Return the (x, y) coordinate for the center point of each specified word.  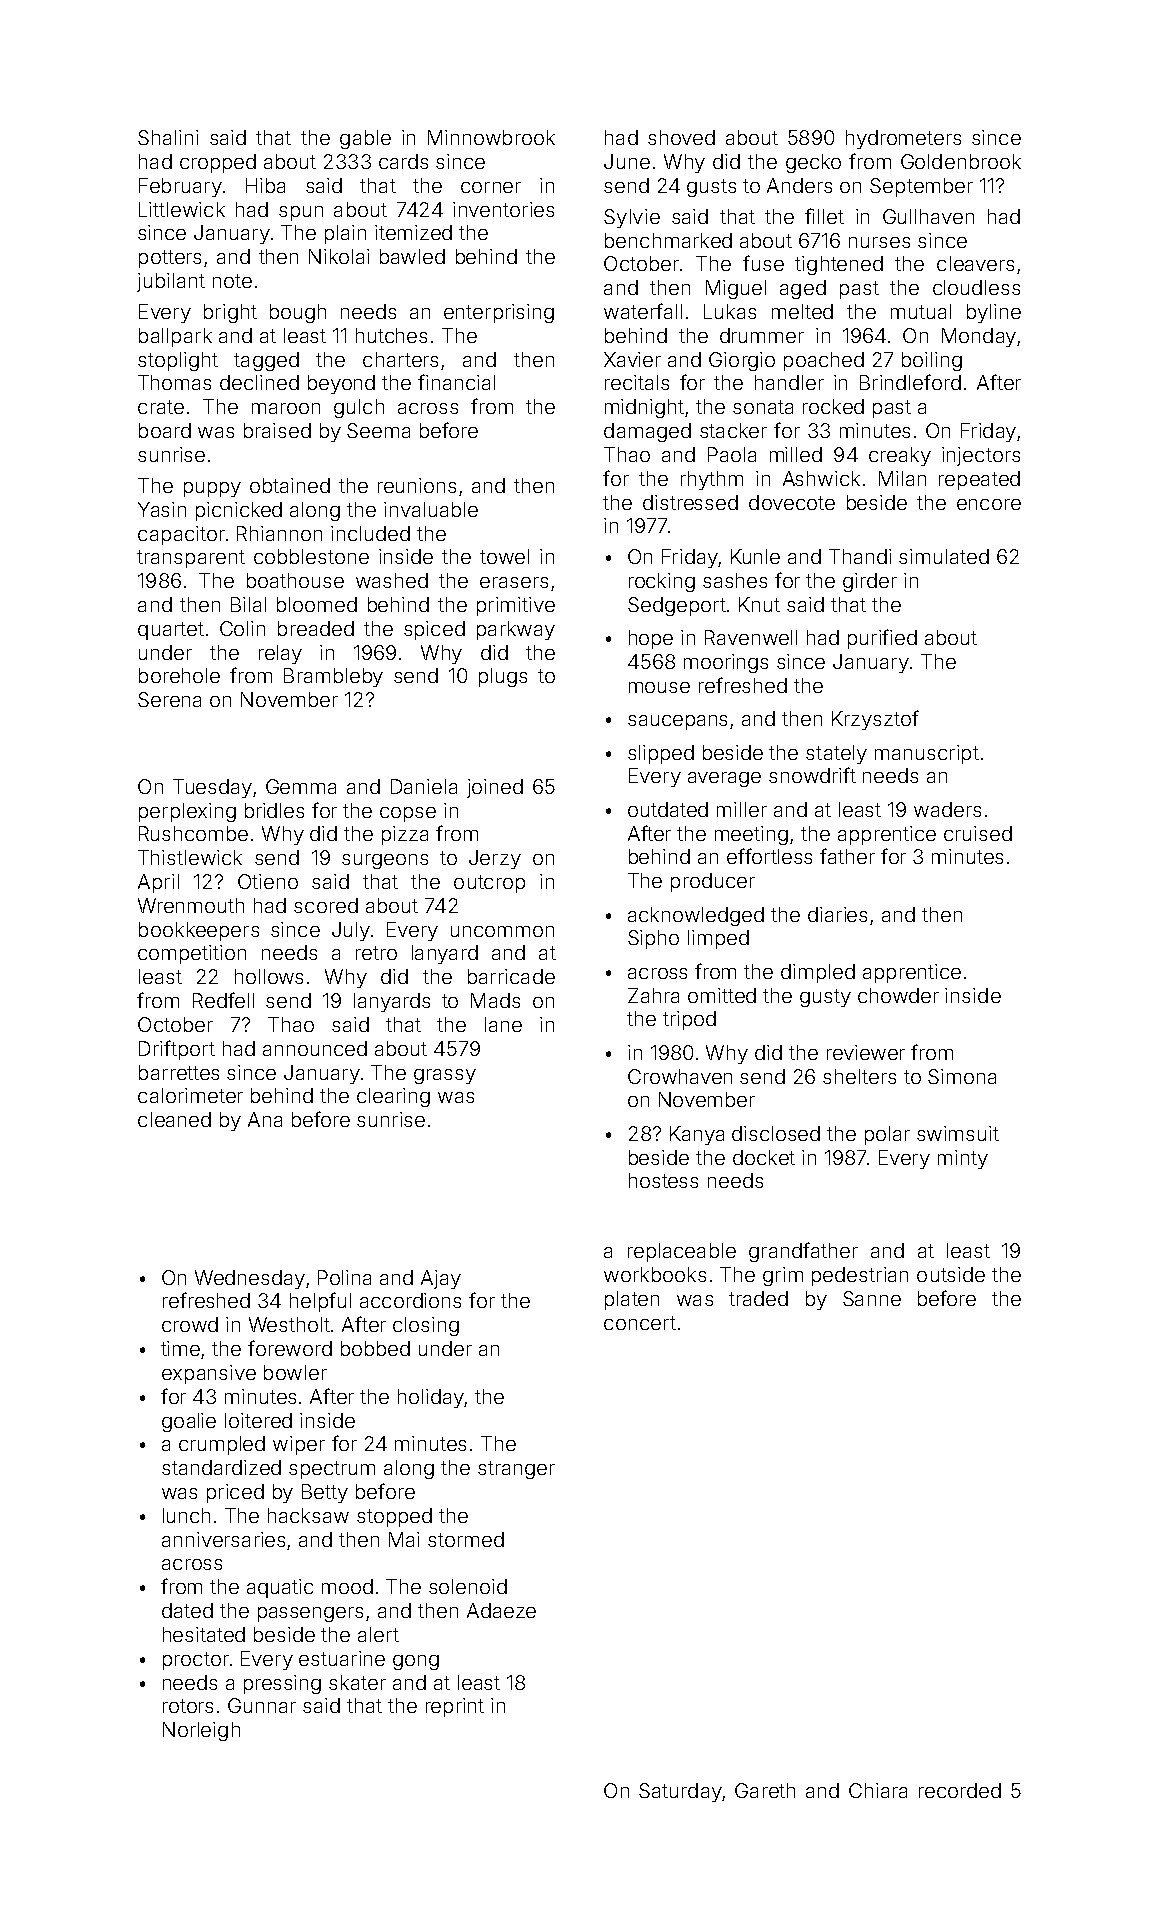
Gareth (765, 1790)
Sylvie (632, 218)
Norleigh (201, 1731)
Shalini (168, 137)
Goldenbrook (961, 161)
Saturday (680, 1792)
